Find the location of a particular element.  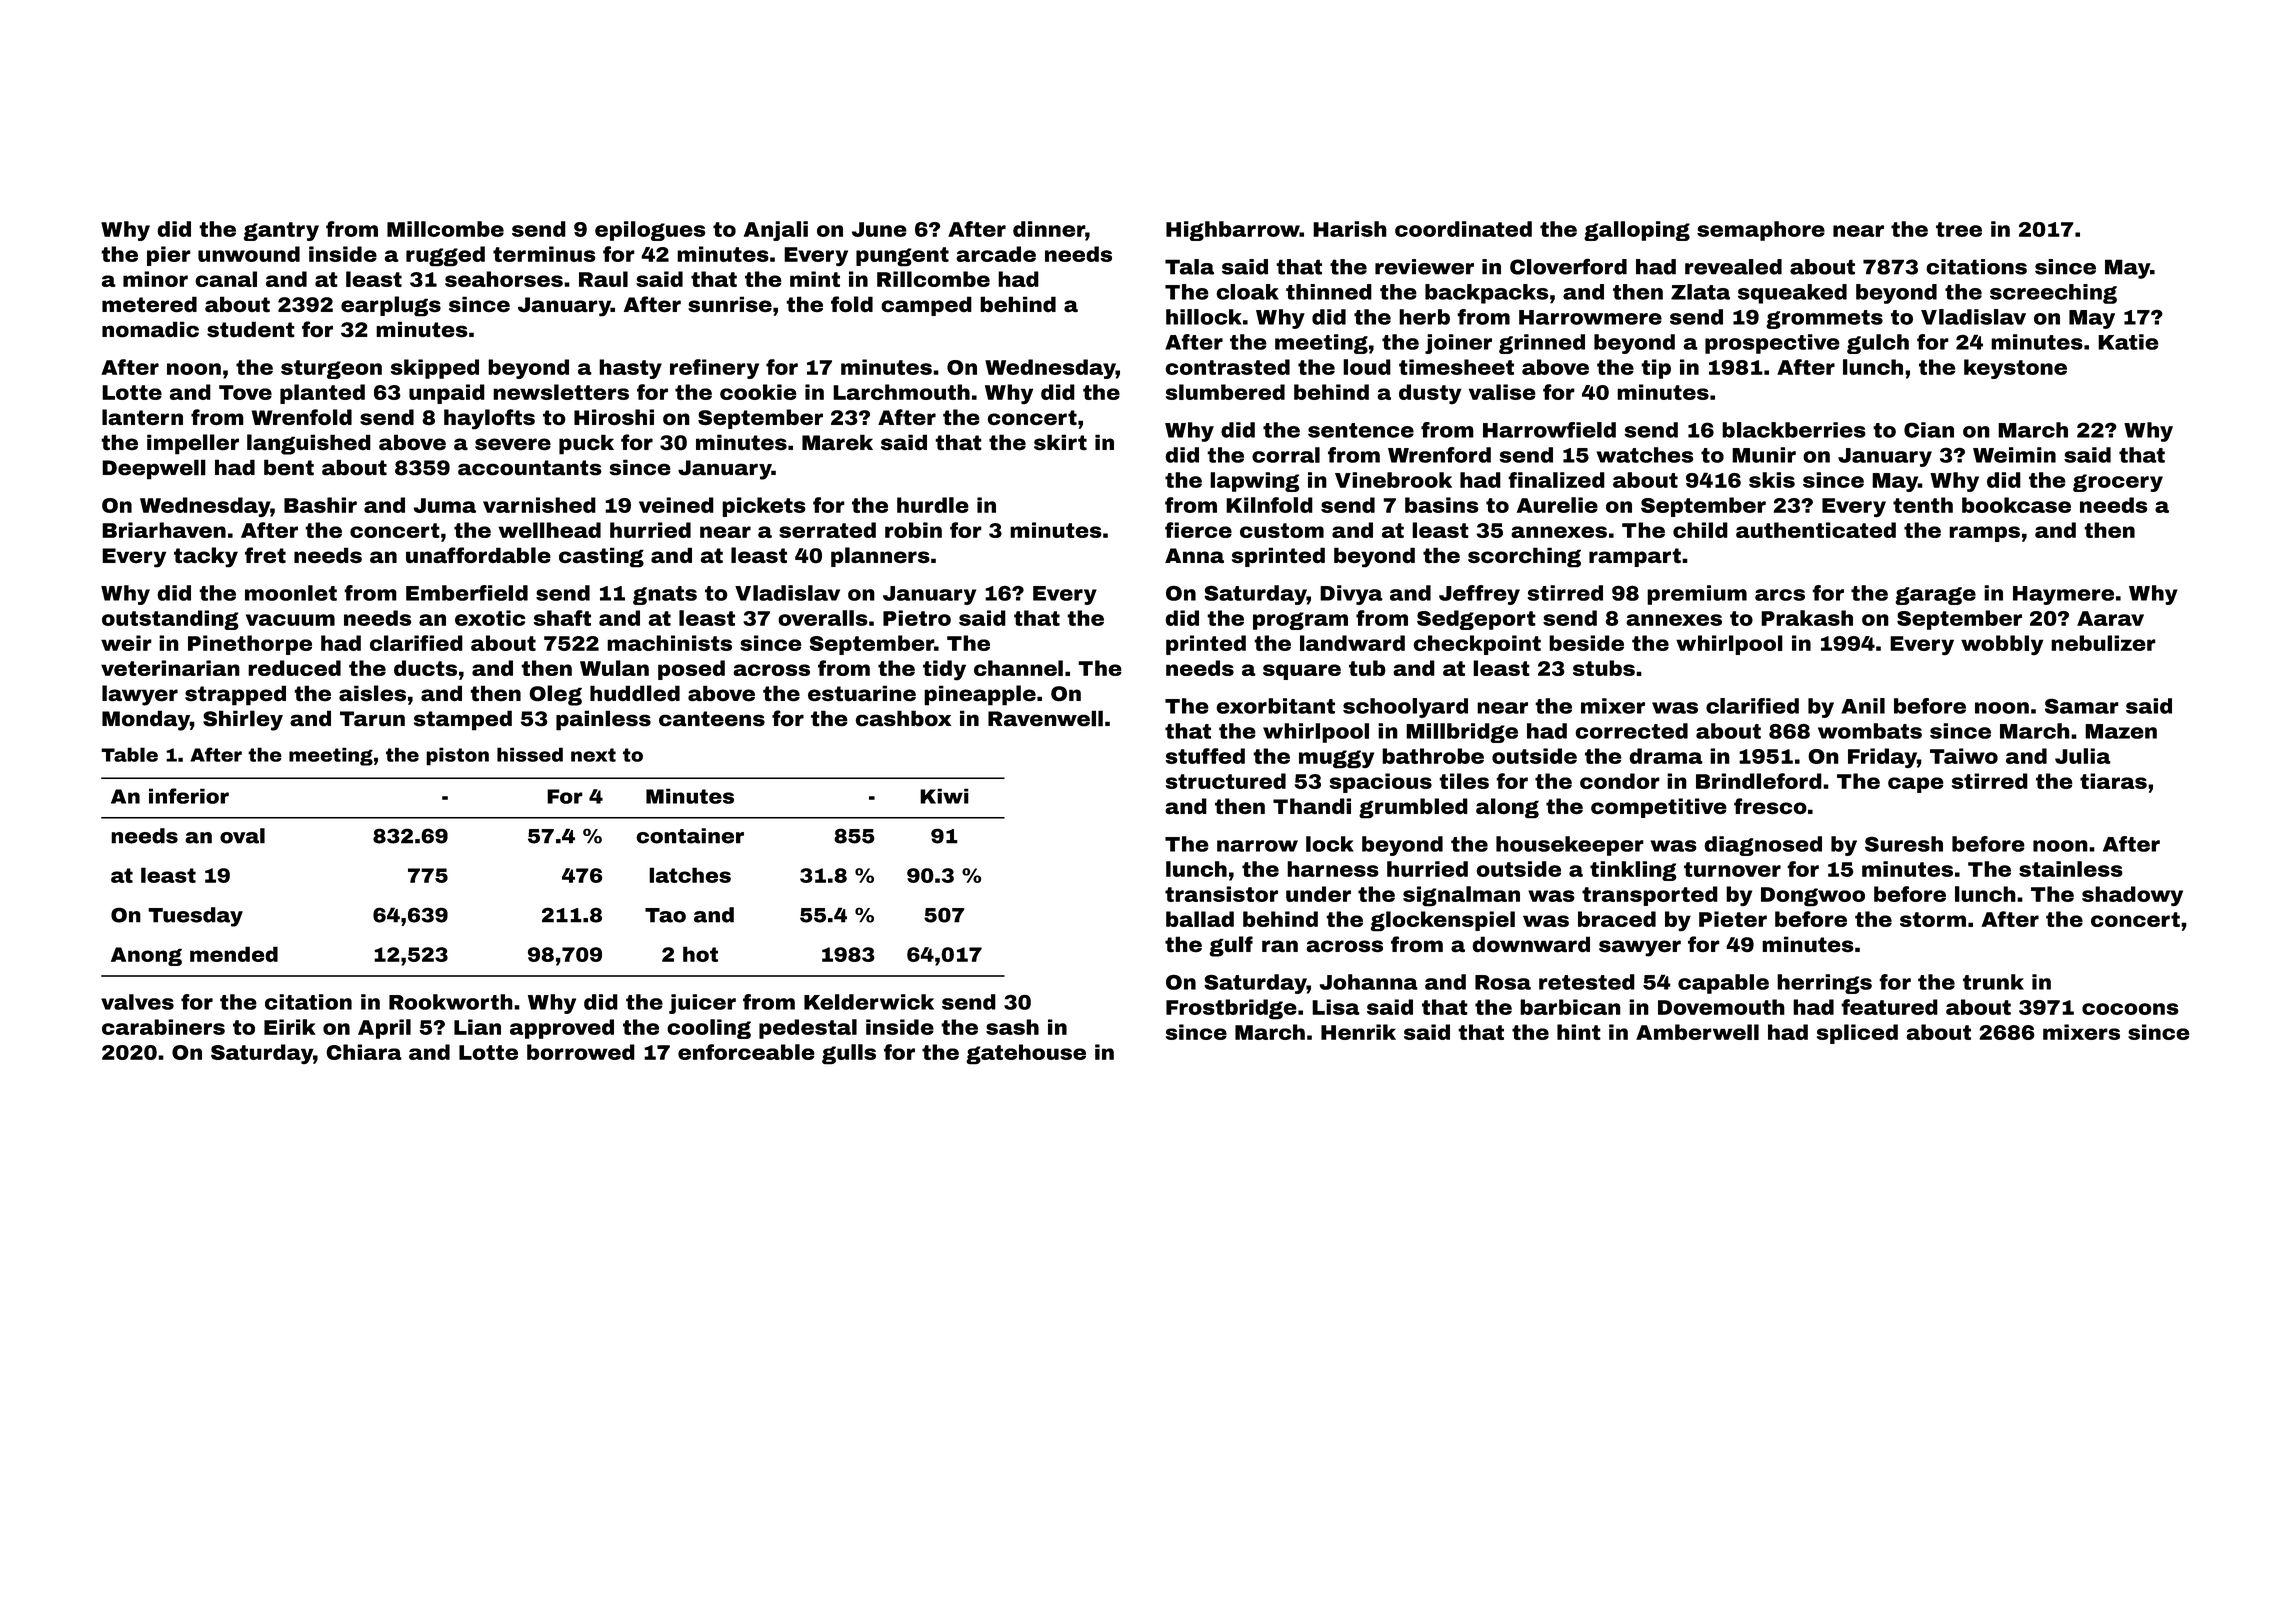

unwound is located at coordinates (249, 254).
